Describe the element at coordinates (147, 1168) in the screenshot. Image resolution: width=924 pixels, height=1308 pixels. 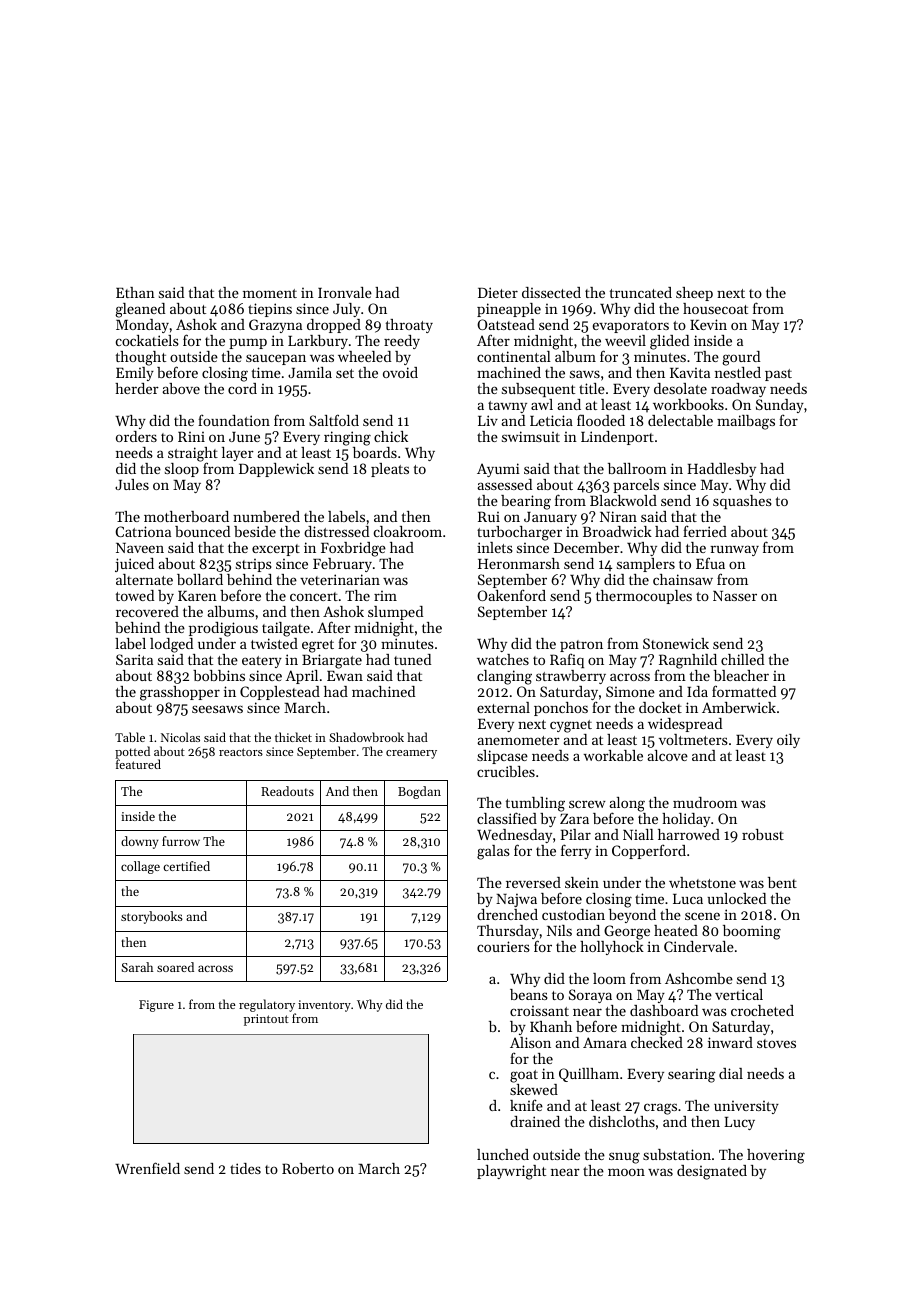
I see `Wrenfield` at that location.
